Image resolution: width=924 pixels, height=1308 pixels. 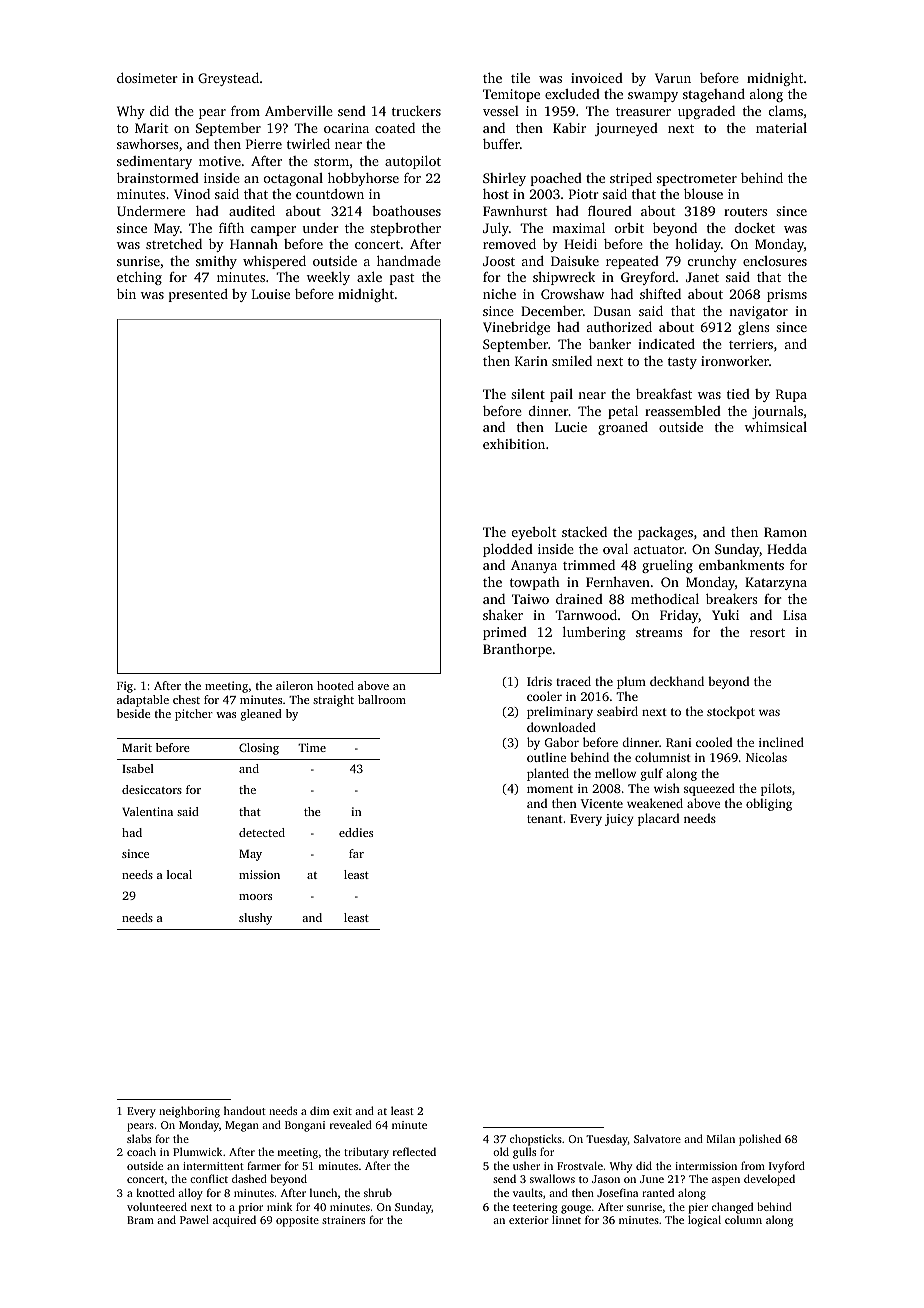 What do you see at coordinates (760, 1140) in the screenshot?
I see `polished` at bounding box center [760, 1140].
